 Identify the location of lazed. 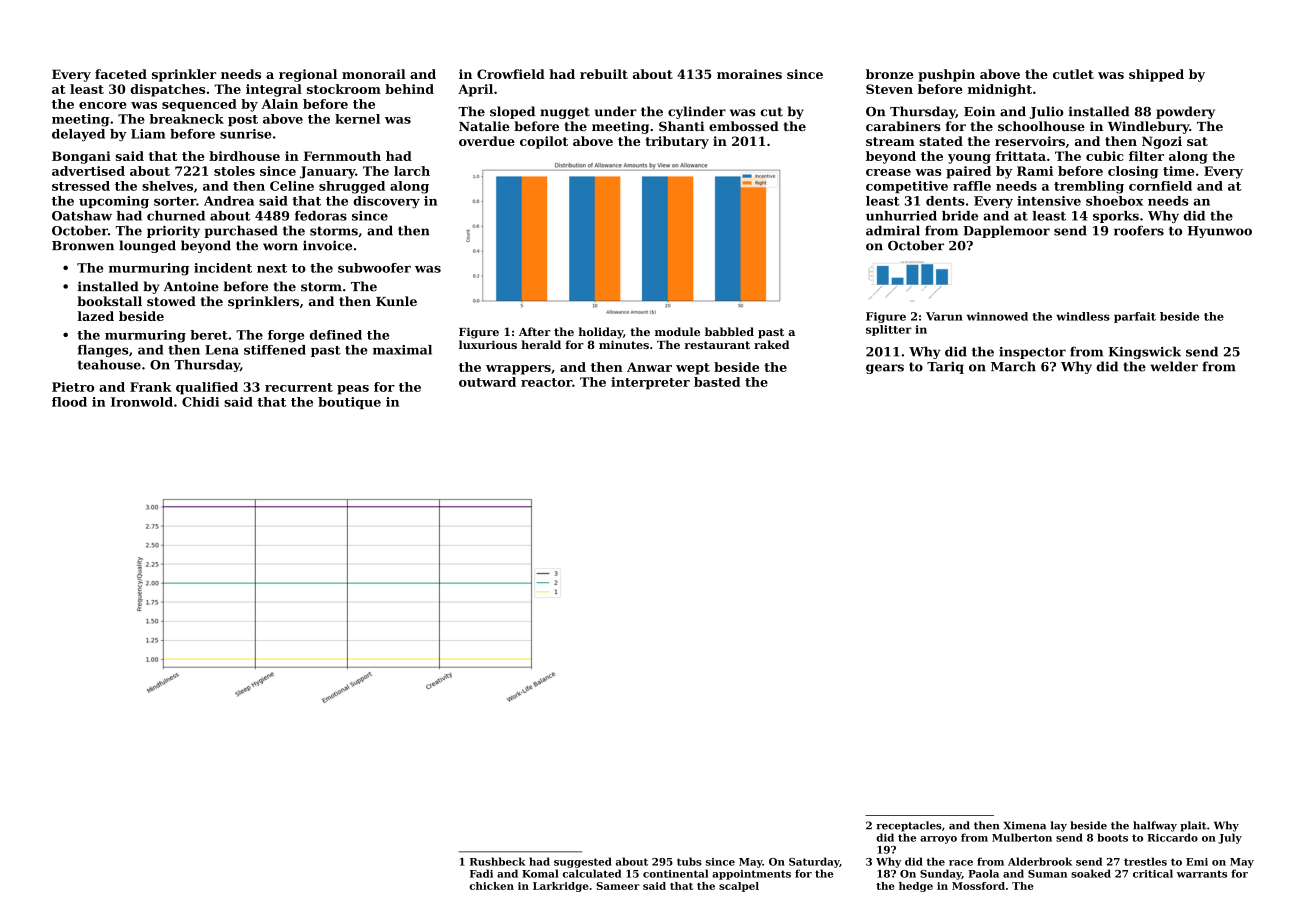
(96, 316).
